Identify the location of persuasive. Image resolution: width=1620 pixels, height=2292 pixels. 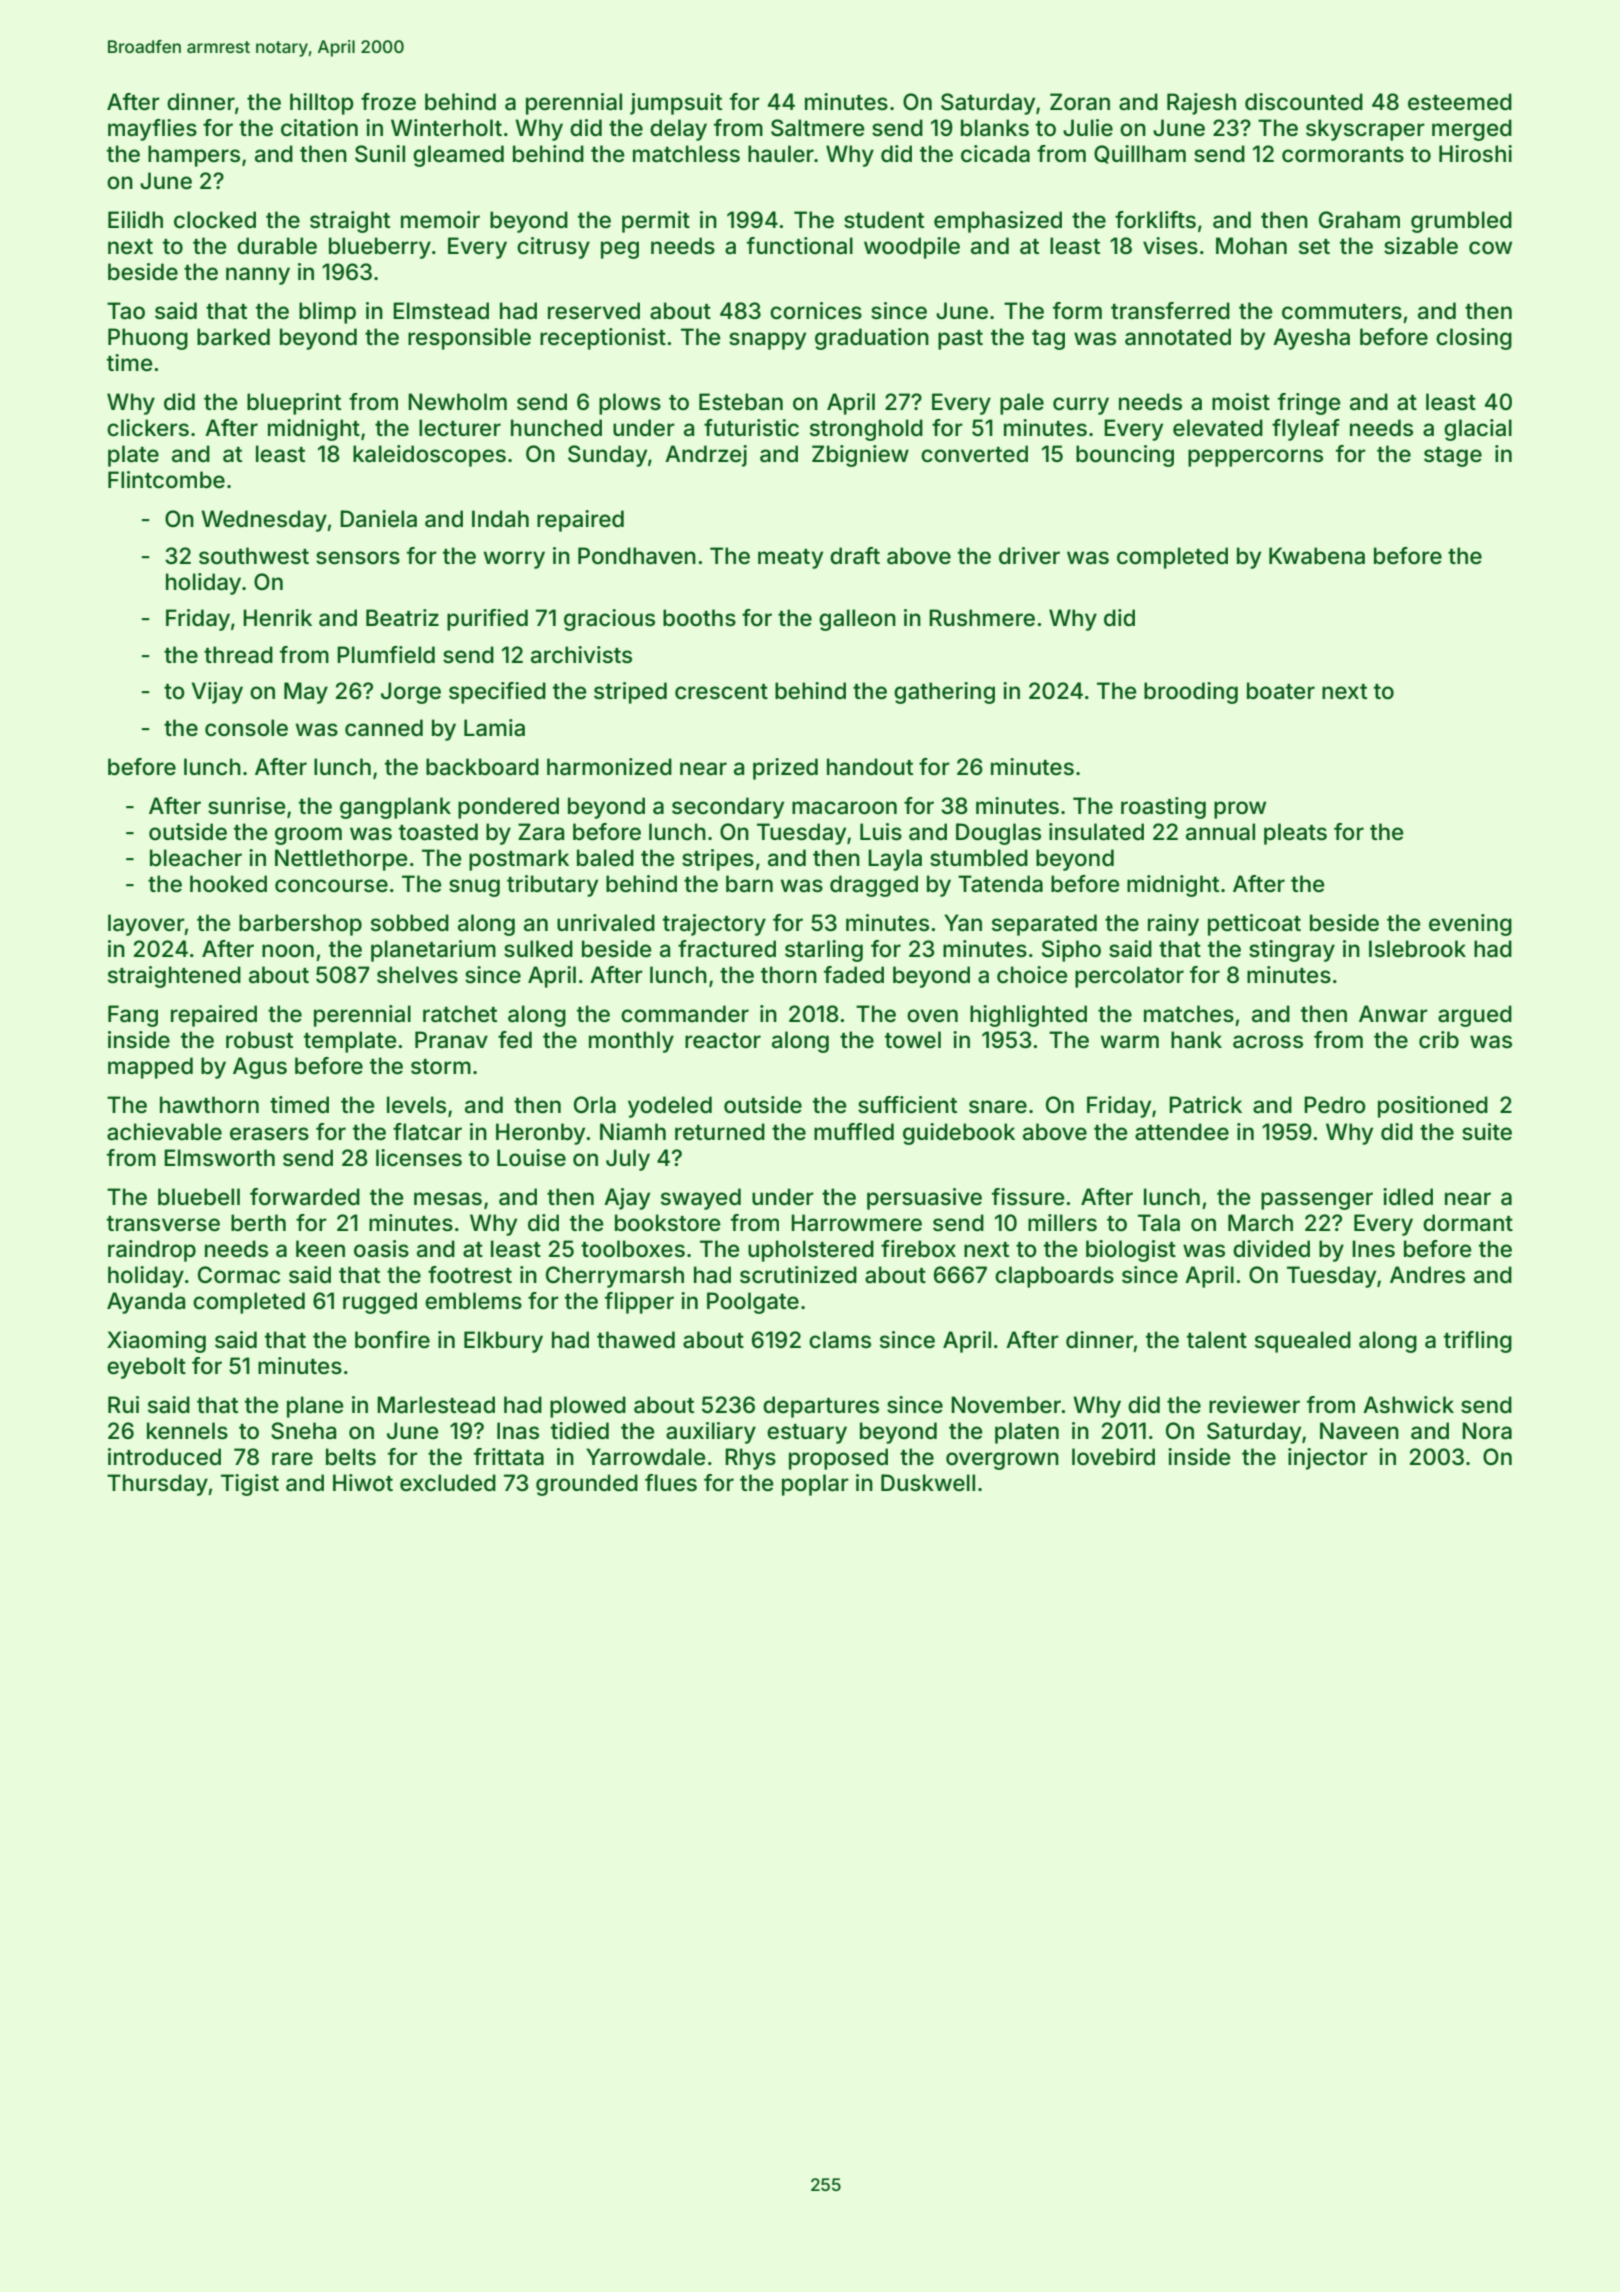
(924, 1199).
